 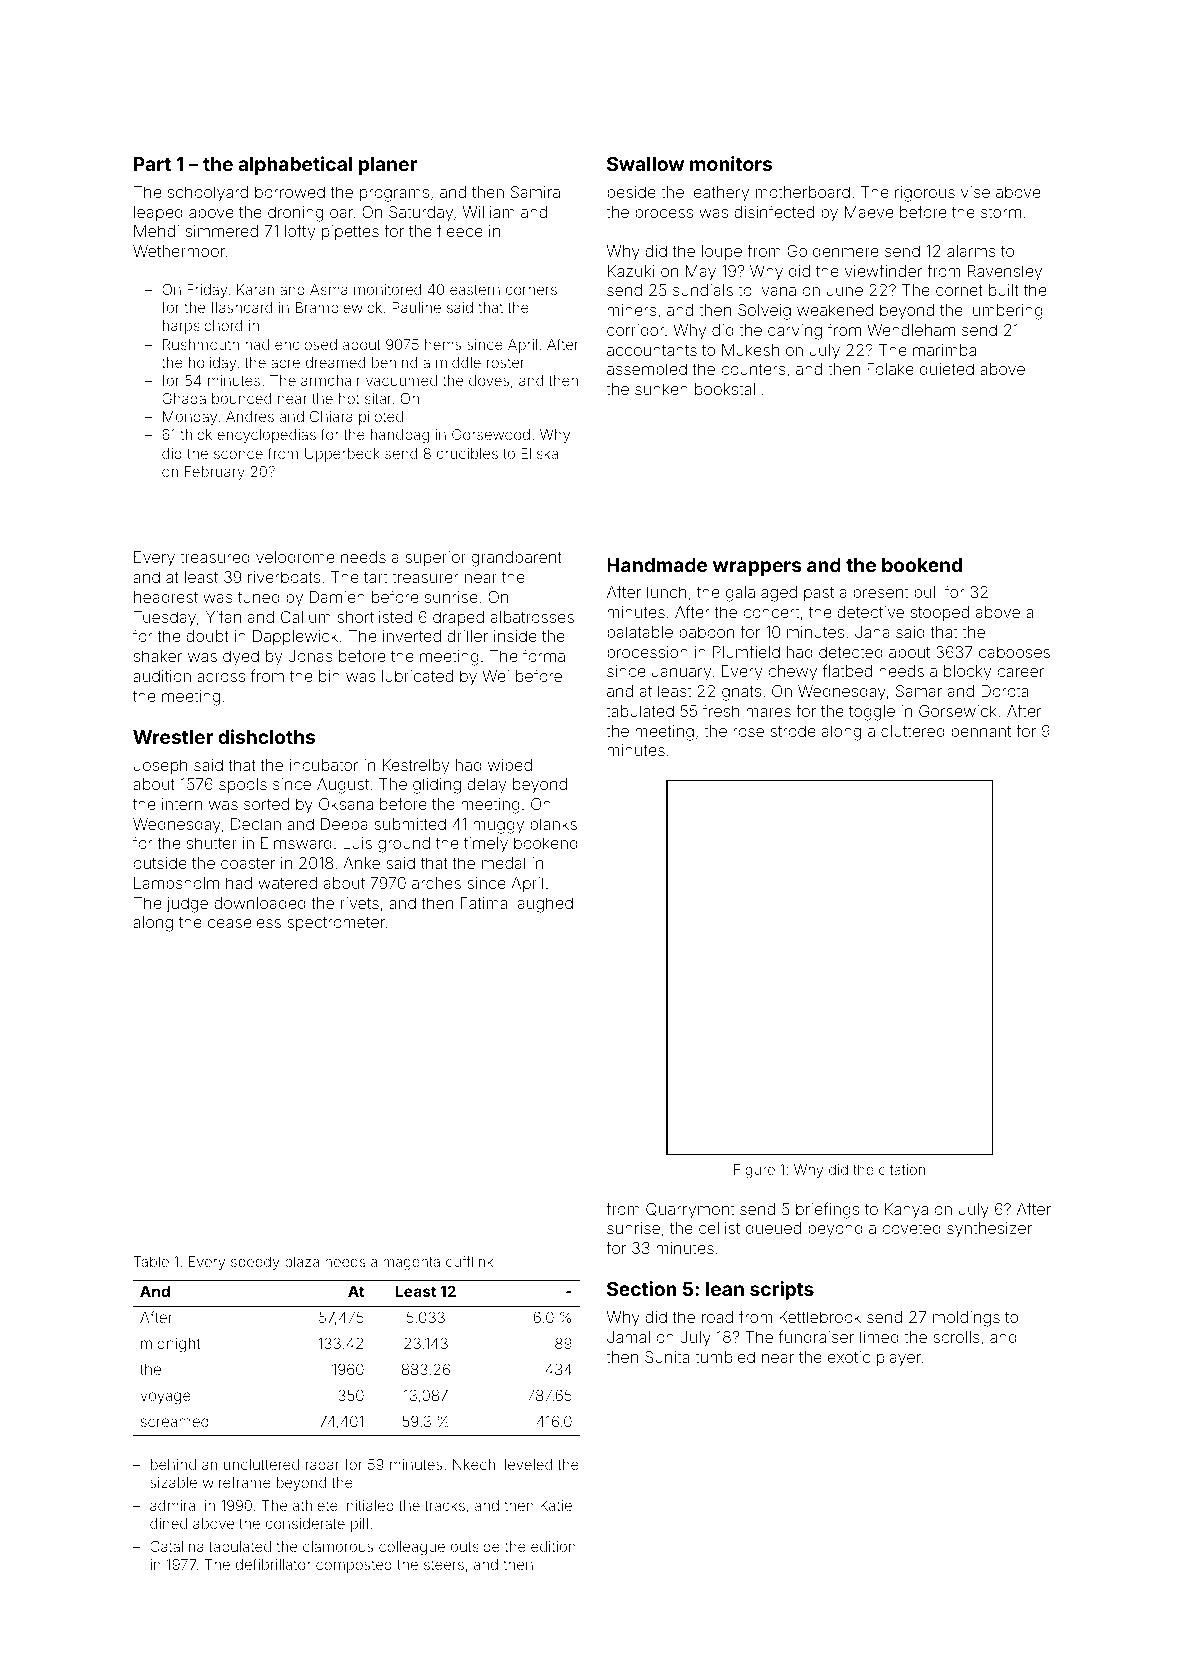 I want to click on laughed, so click(x=543, y=905).
